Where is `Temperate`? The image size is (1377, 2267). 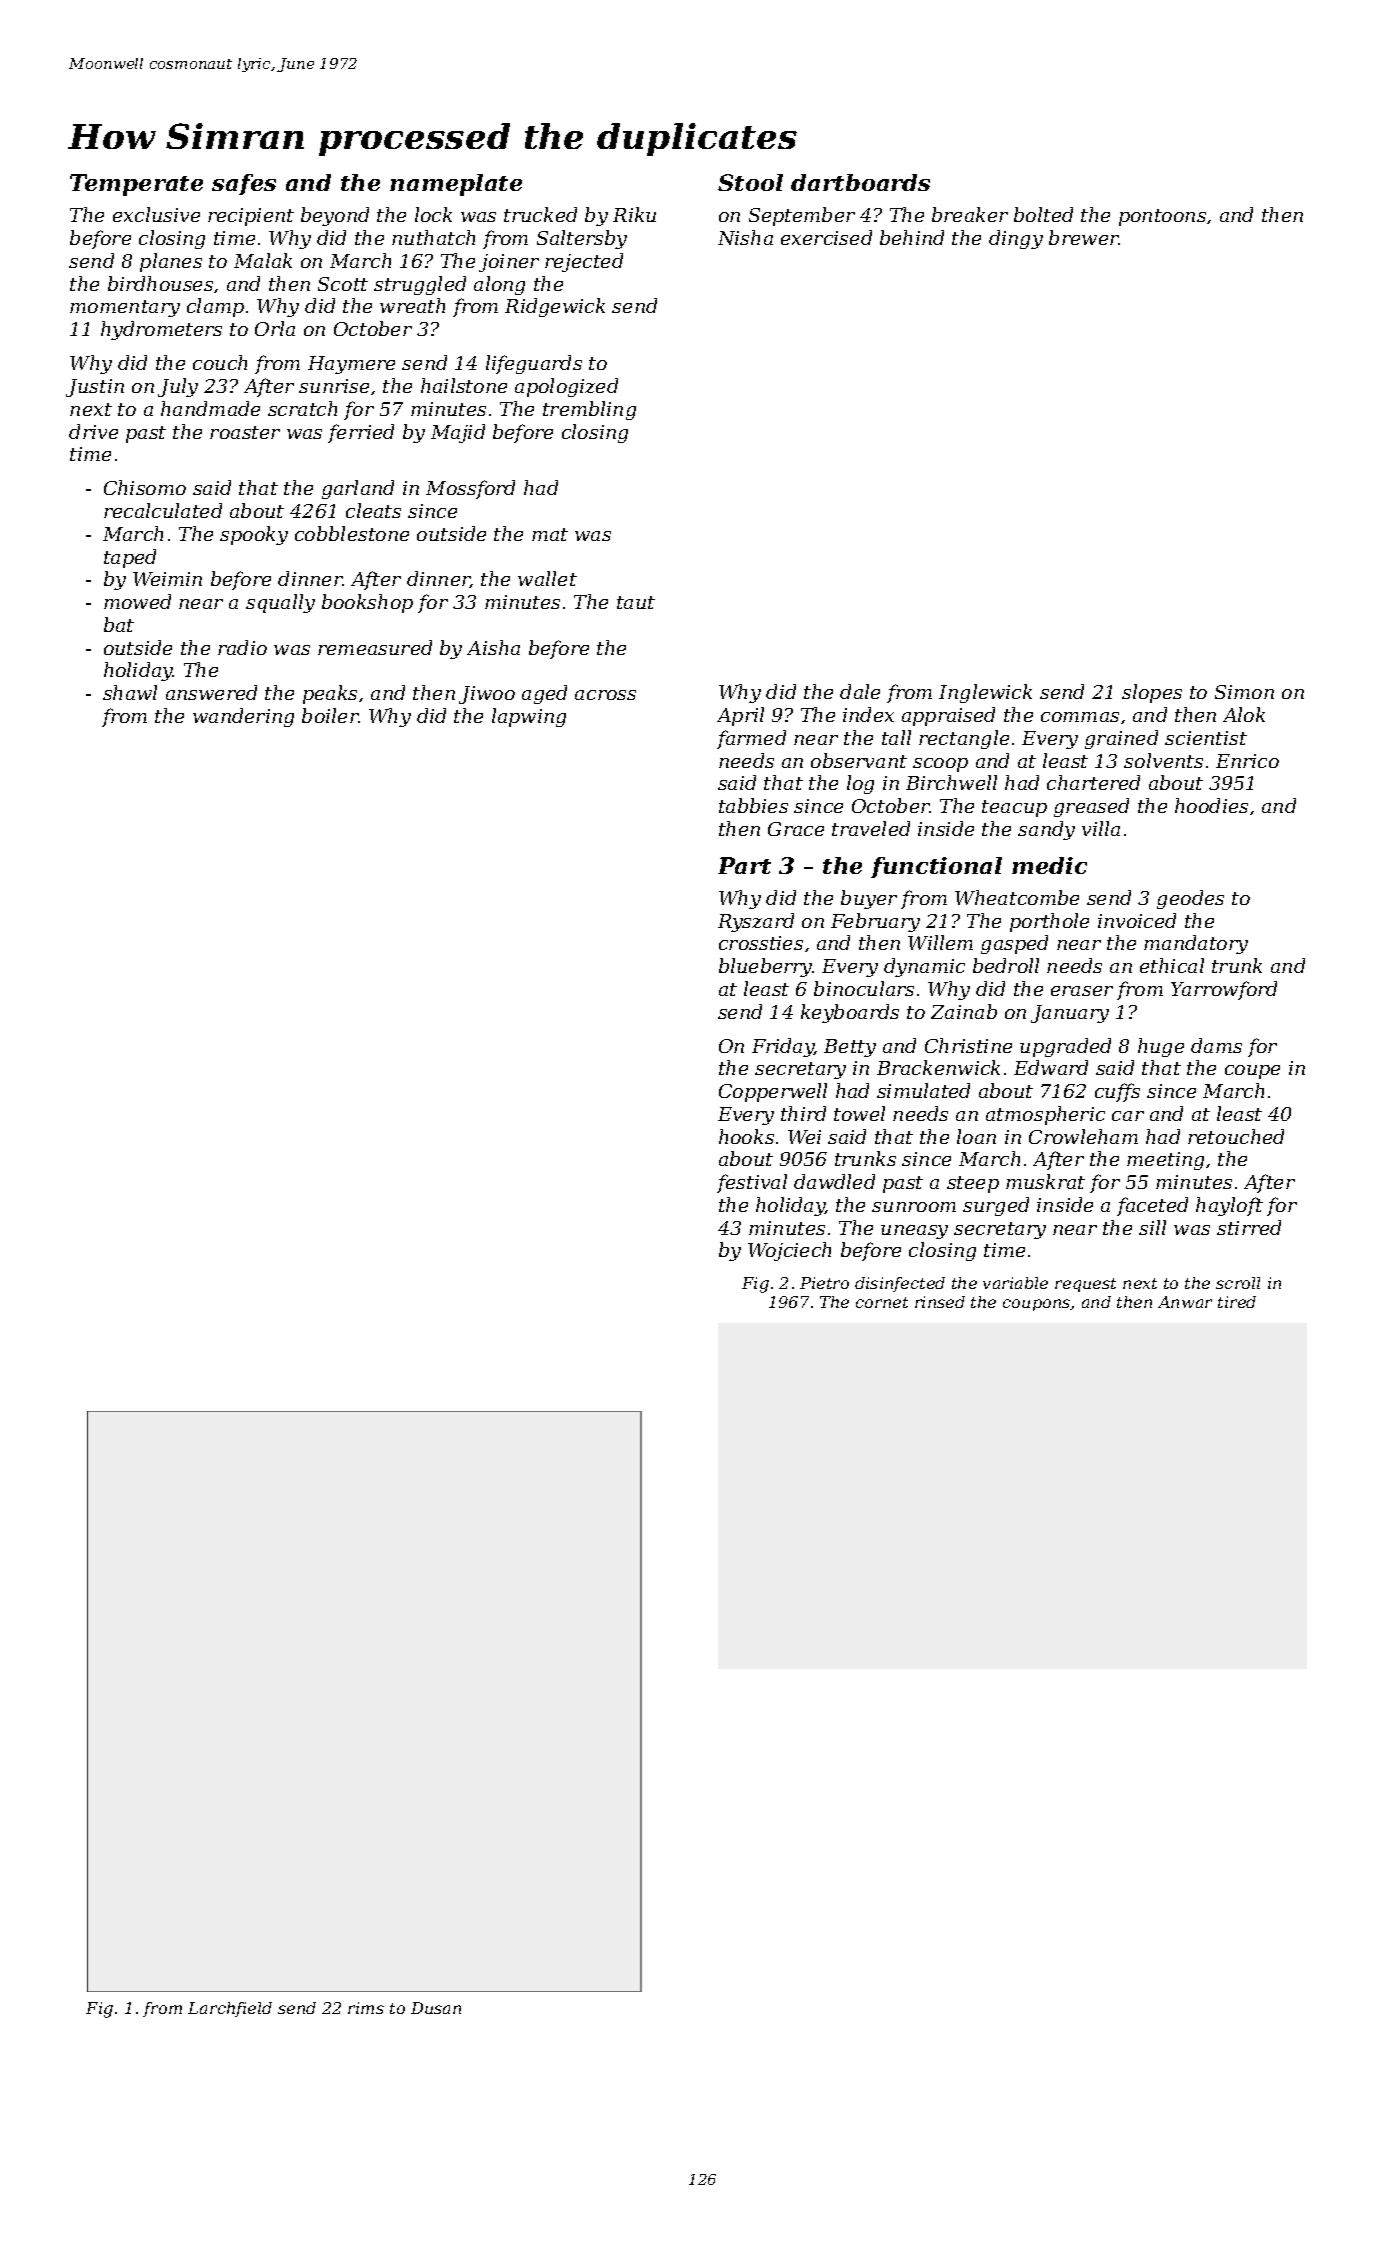 Temperate is located at coordinates (136, 185).
